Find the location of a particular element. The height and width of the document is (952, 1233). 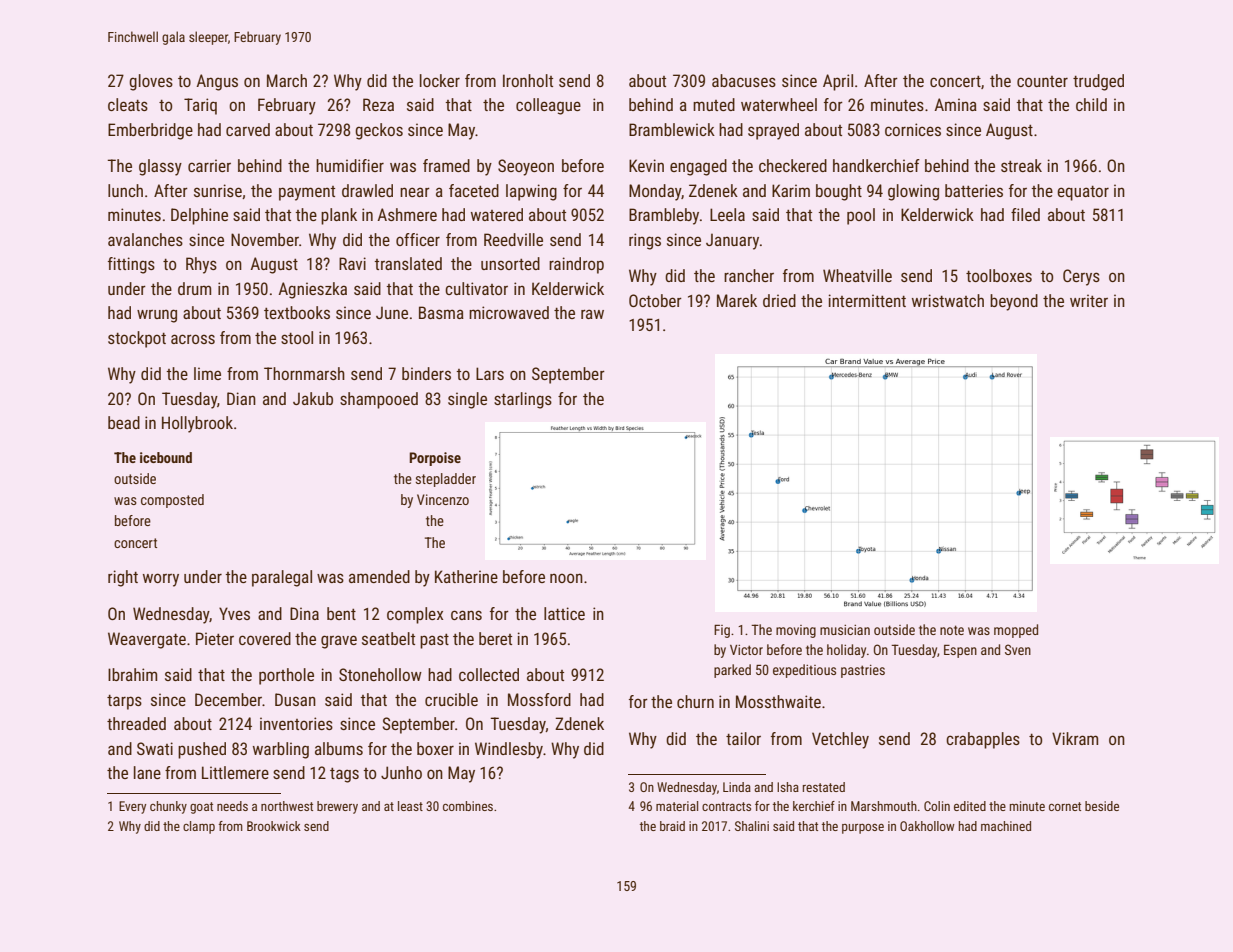

starlings is located at coordinates (523, 400).
